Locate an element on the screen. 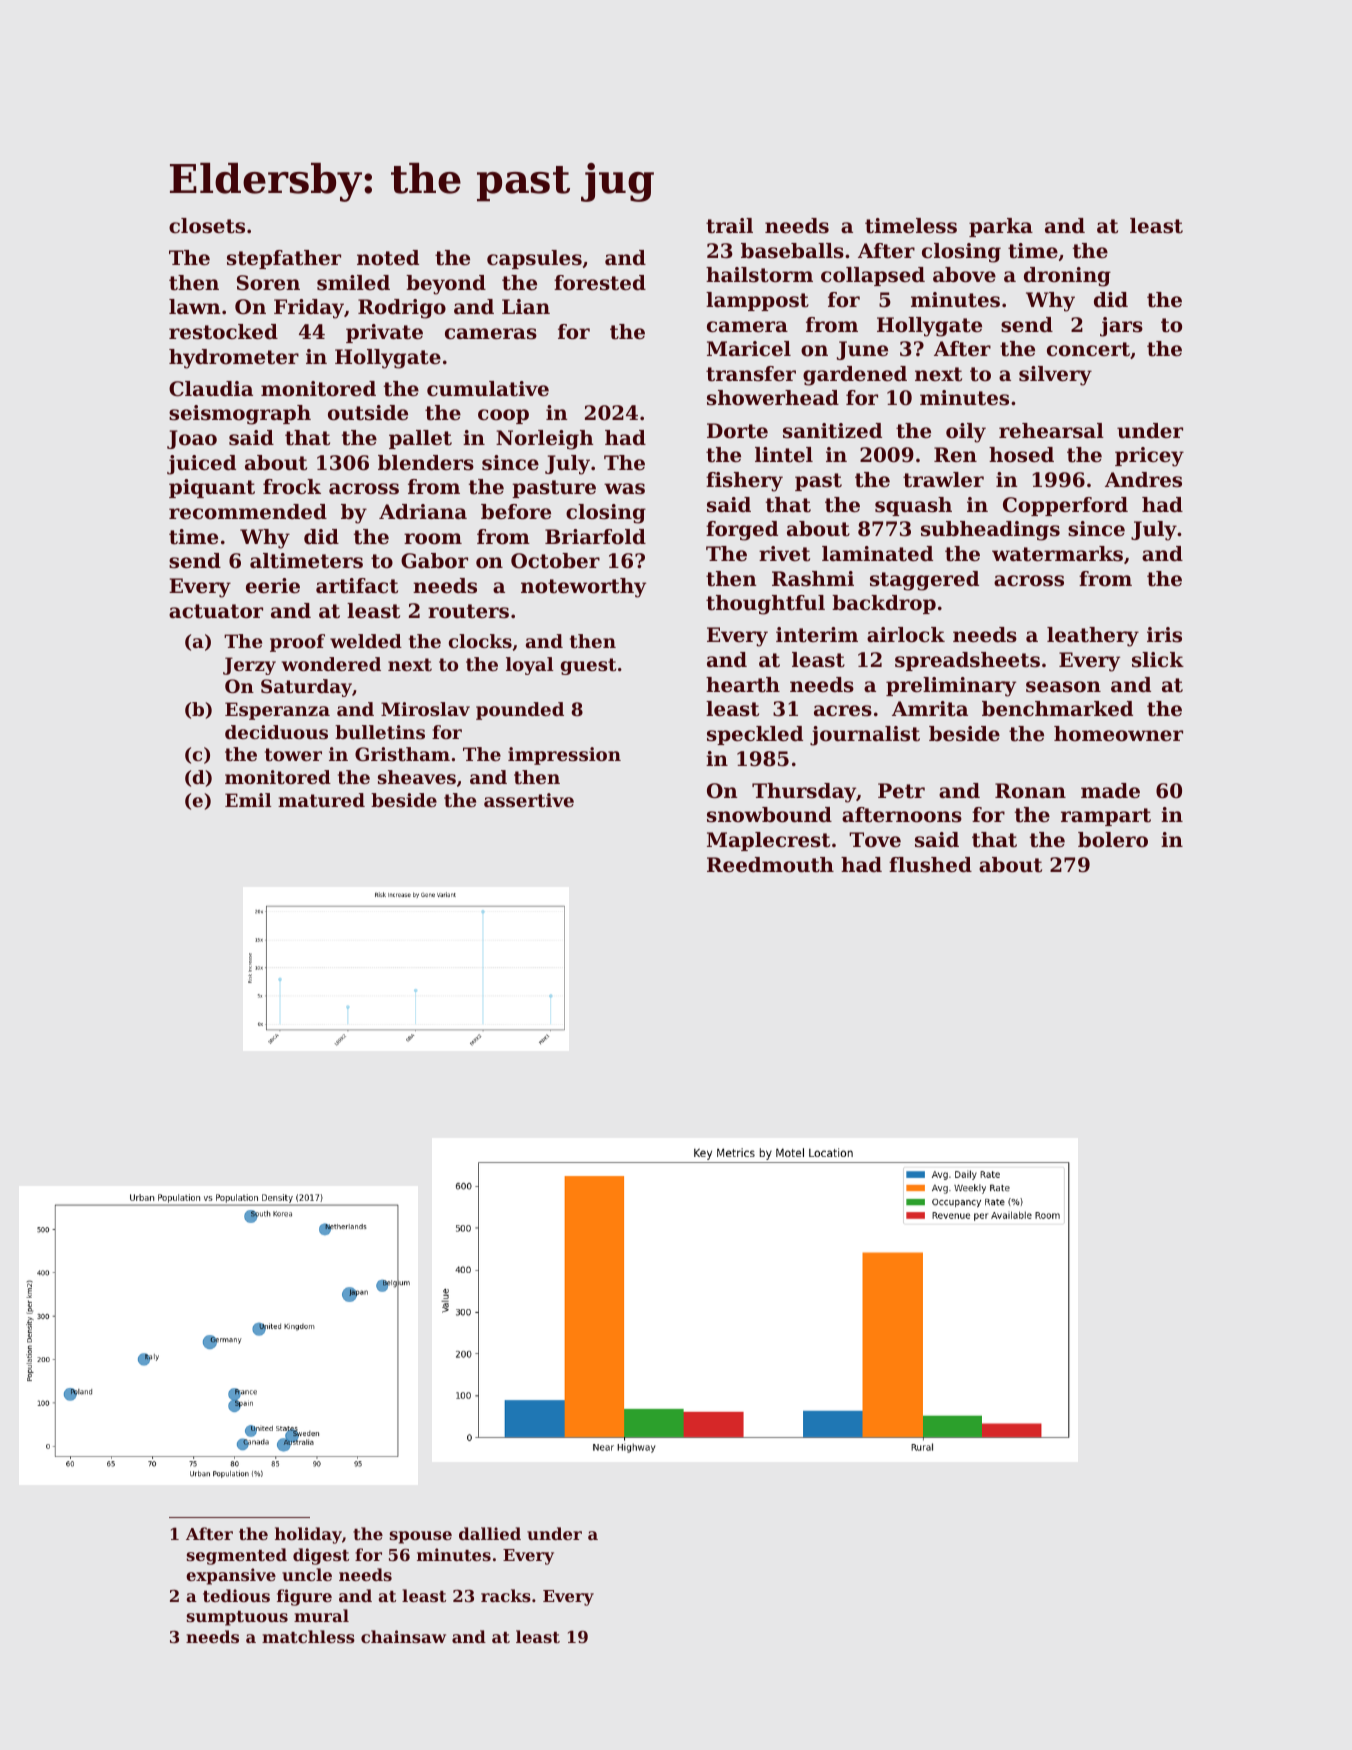 This screenshot has width=1352, height=1750. oily is located at coordinates (966, 433).
